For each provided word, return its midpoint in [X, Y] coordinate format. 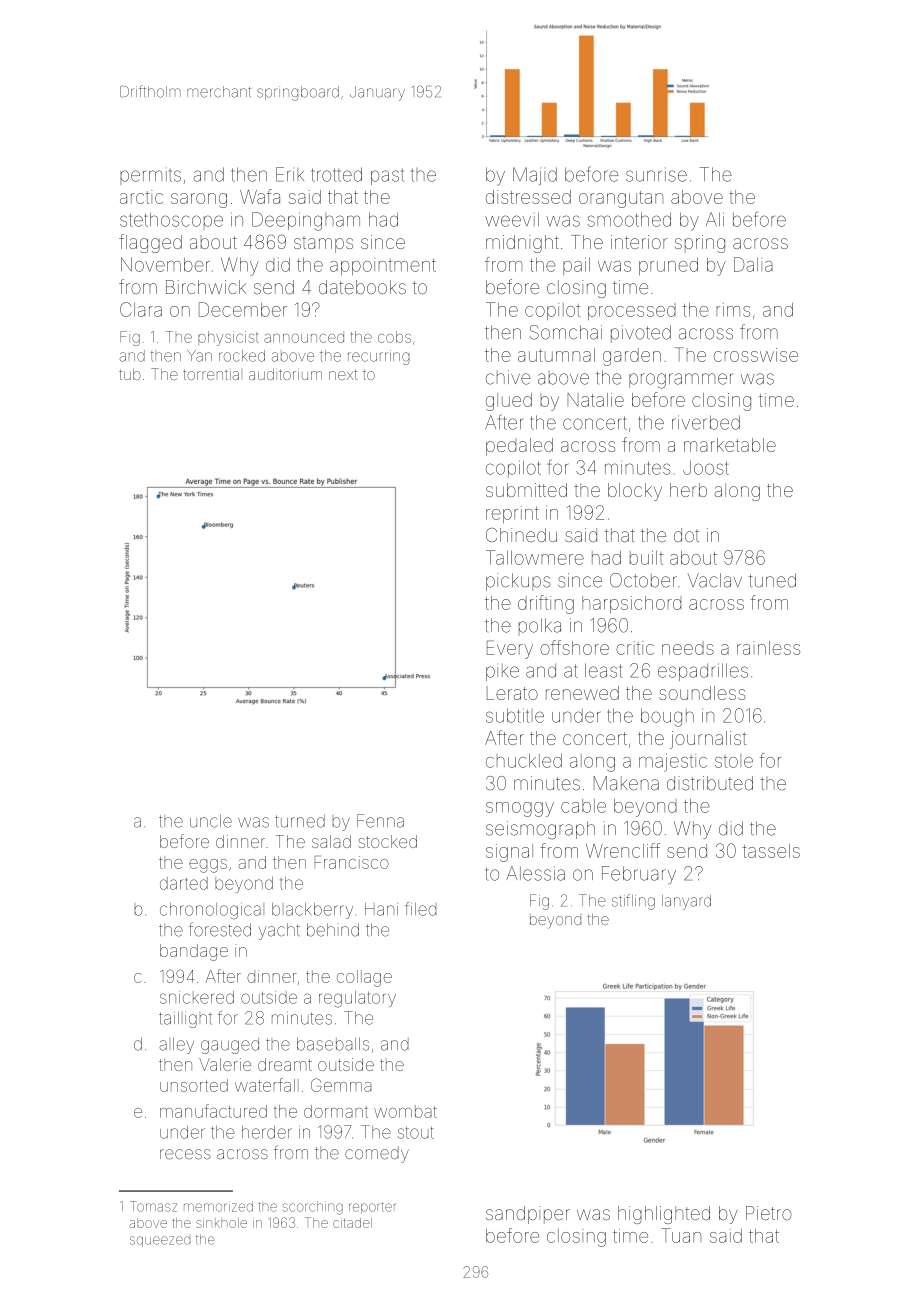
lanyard [686, 902]
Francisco [352, 862]
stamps [323, 245]
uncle [211, 821]
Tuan [681, 1235]
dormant [336, 1111]
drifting [546, 604]
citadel [352, 1223]
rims [733, 310]
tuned [772, 580]
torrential [211, 374]
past [387, 177]
